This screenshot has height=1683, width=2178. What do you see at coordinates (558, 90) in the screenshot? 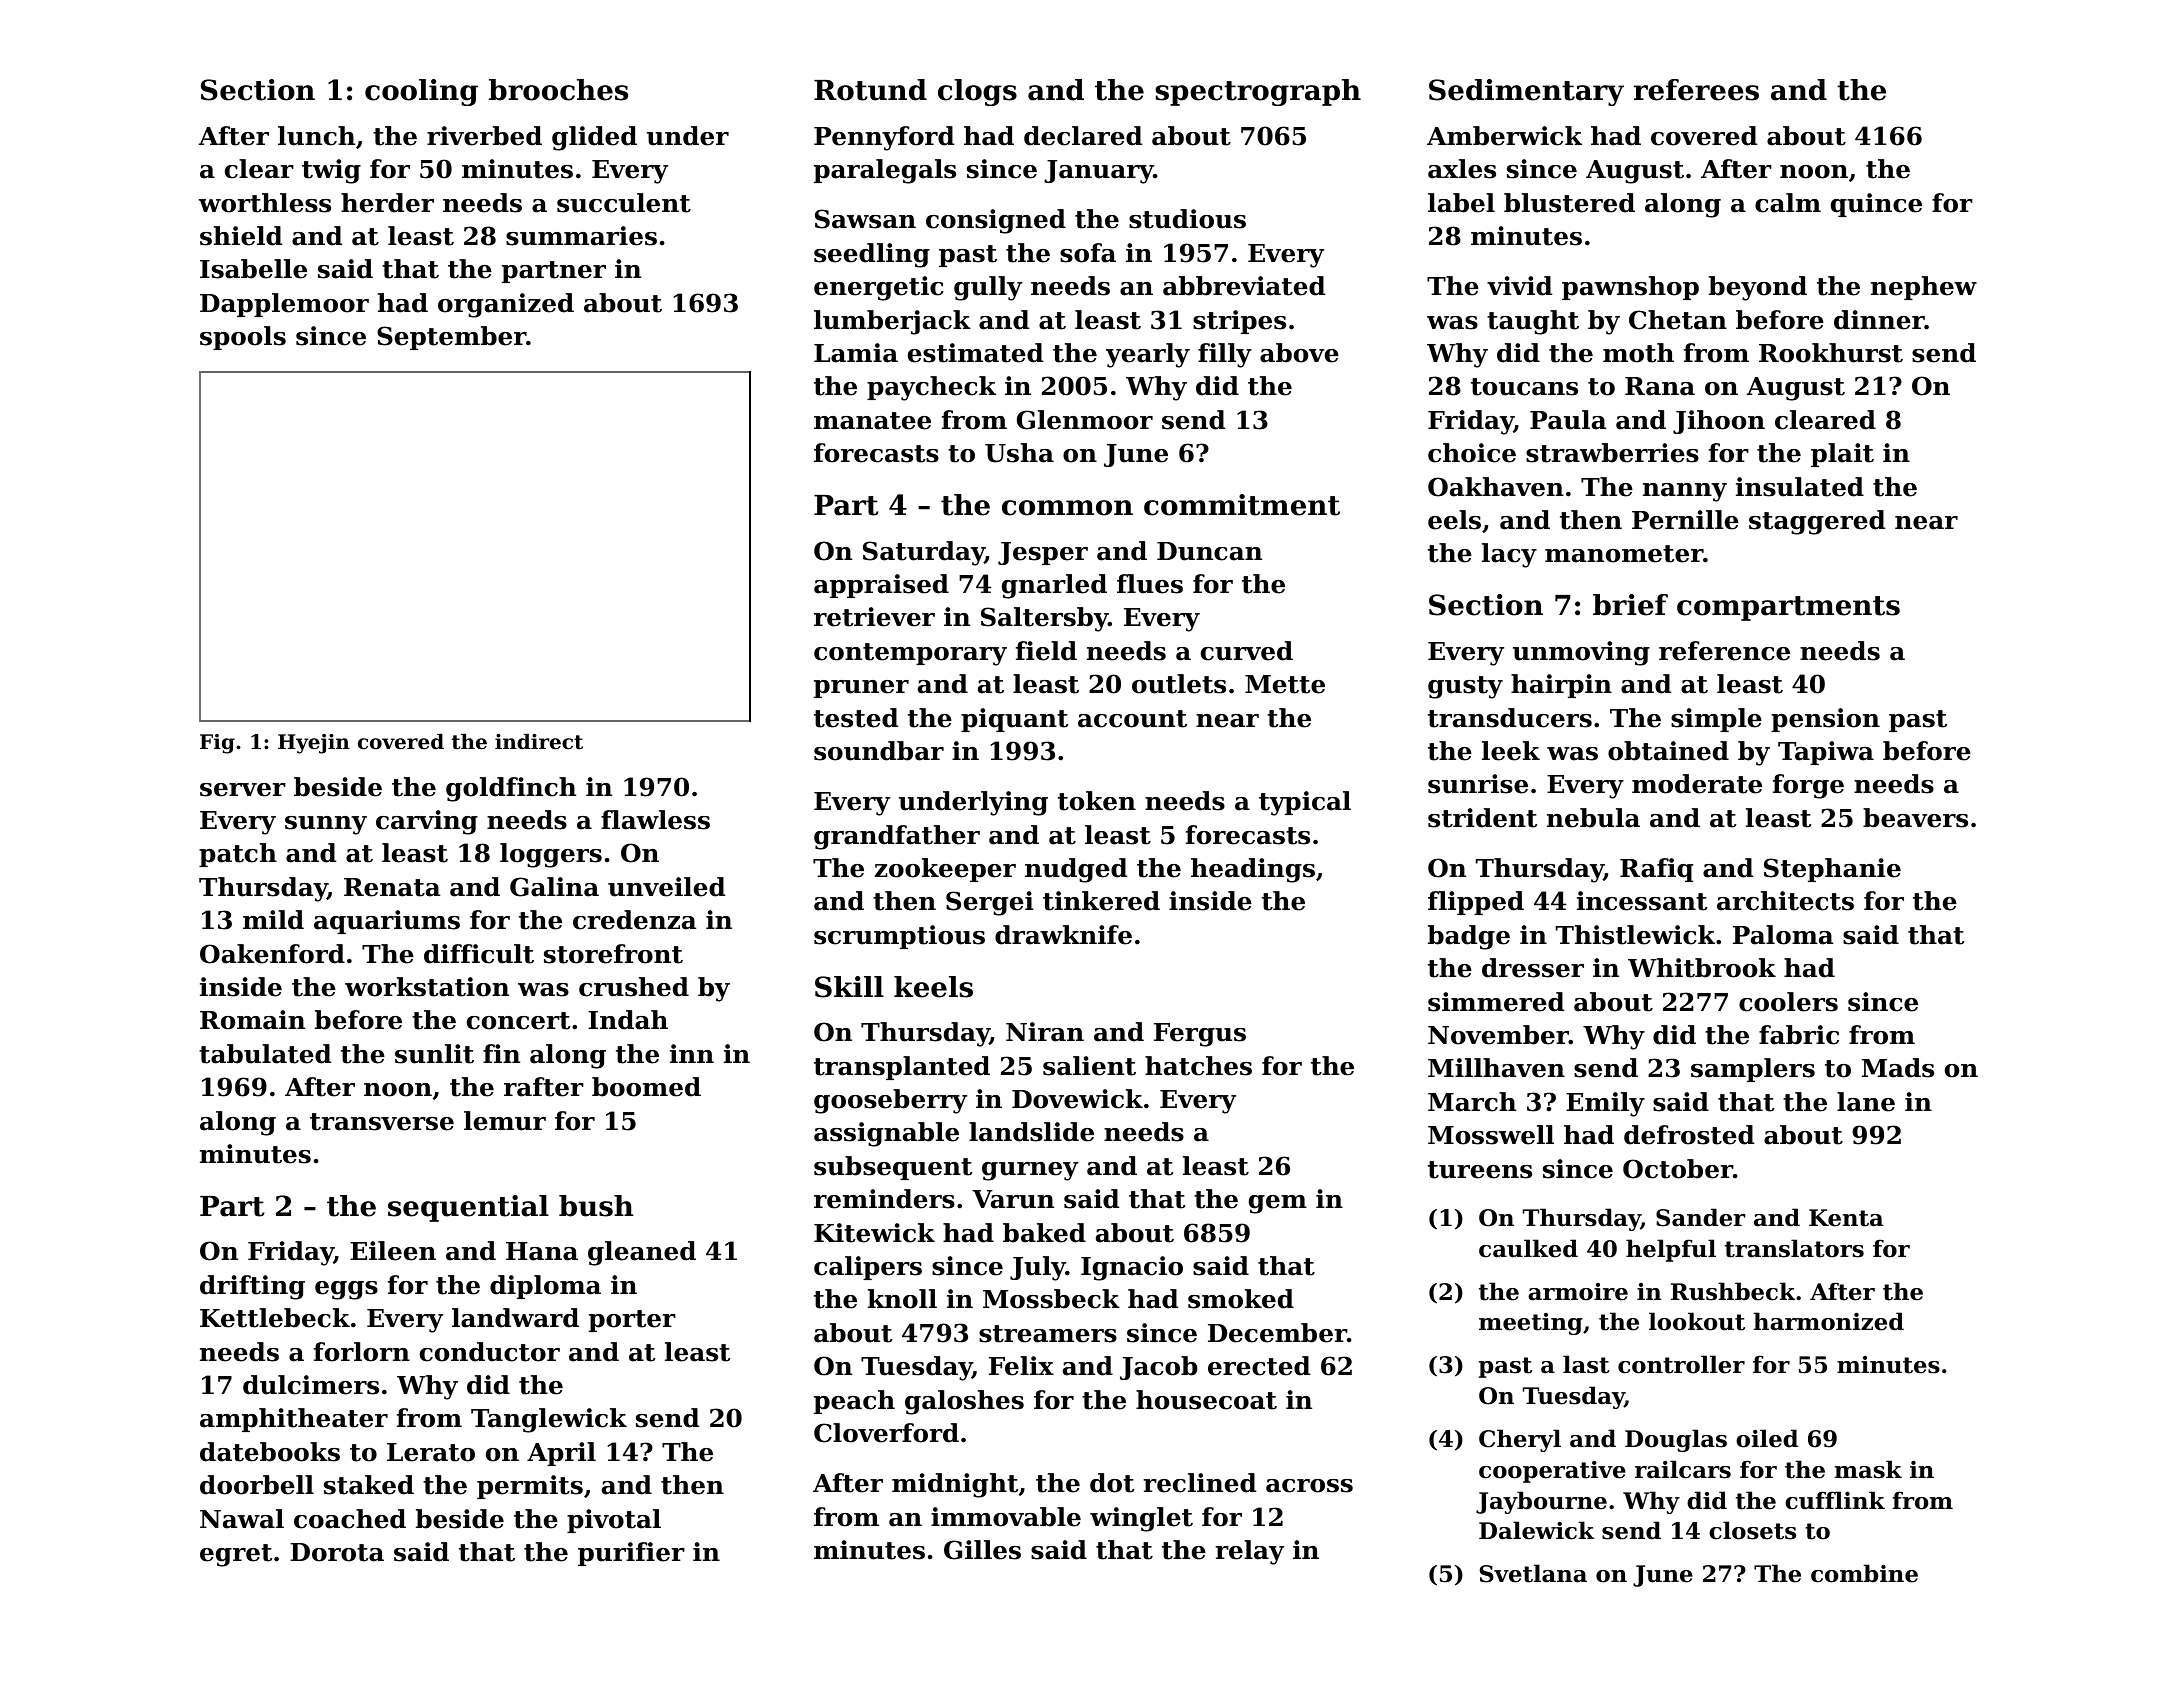
I see `brooches` at bounding box center [558, 90].
